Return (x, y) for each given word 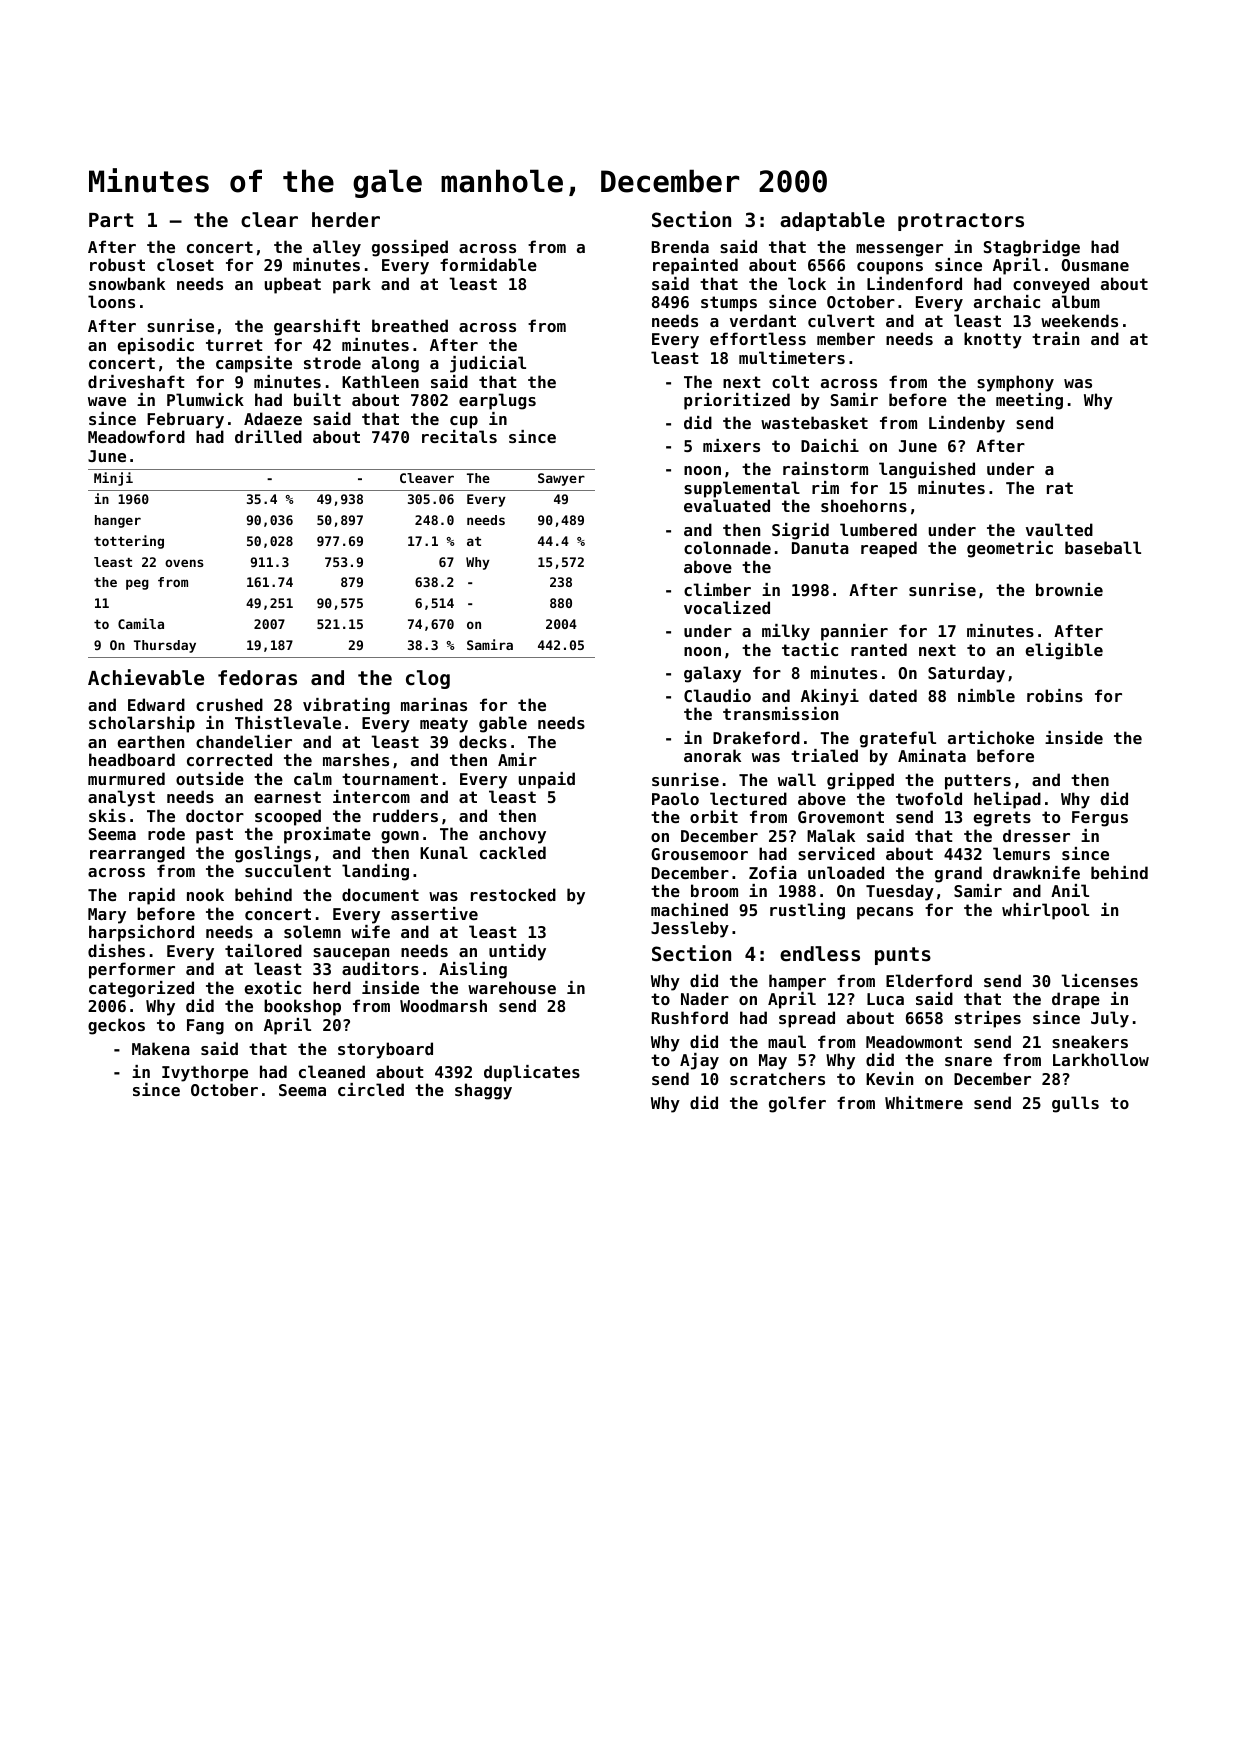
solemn (312, 931)
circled (371, 1089)
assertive (434, 913)
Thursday (165, 646)
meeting (1029, 401)
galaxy (712, 674)
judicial (488, 364)
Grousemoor (699, 854)
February (185, 420)
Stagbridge (1032, 248)
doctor (215, 815)
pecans (885, 913)
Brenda (680, 246)
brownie (1069, 589)
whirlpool (1045, 911)
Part (111, 220)
